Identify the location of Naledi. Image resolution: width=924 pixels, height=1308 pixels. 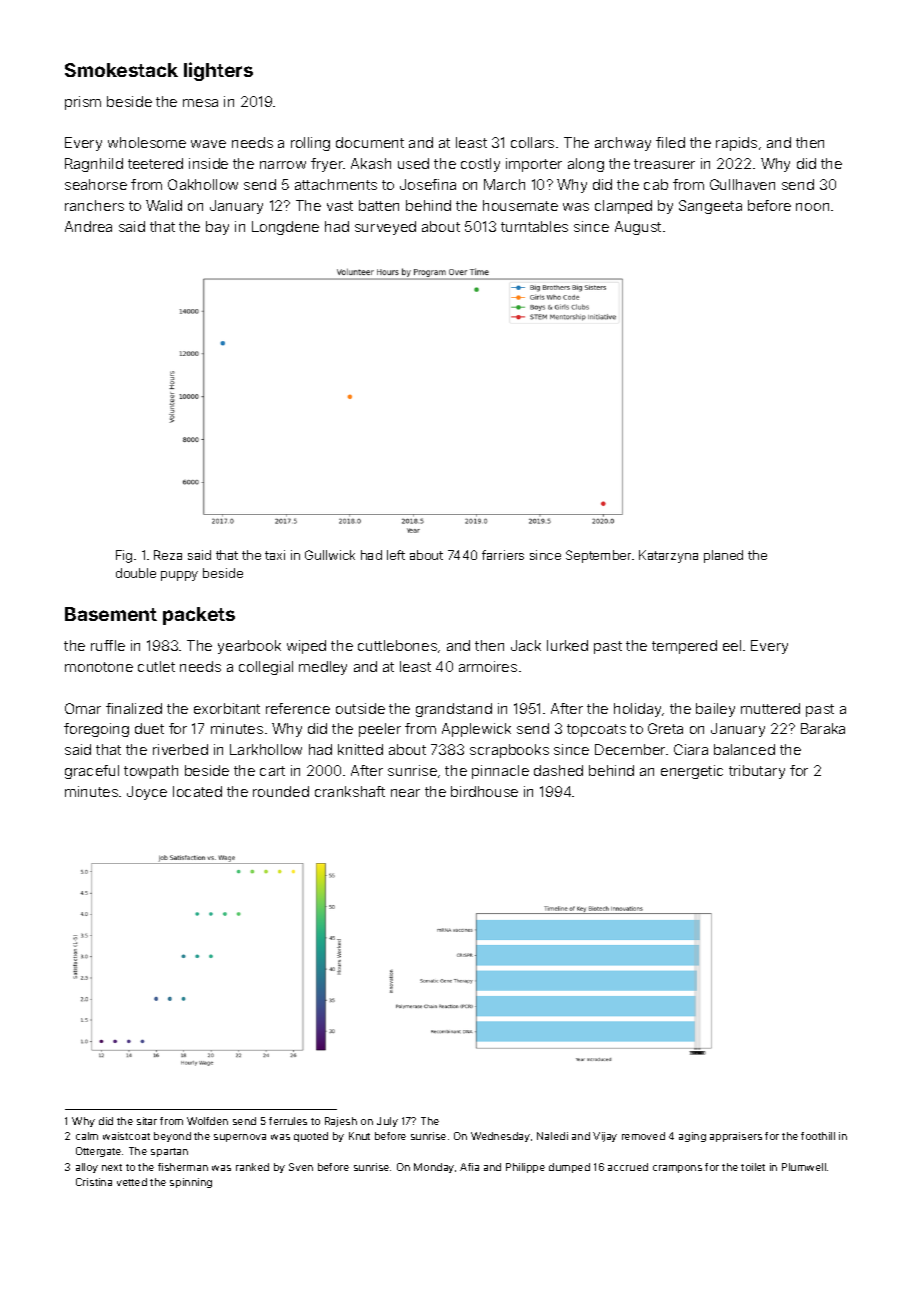
(552, 1136).
